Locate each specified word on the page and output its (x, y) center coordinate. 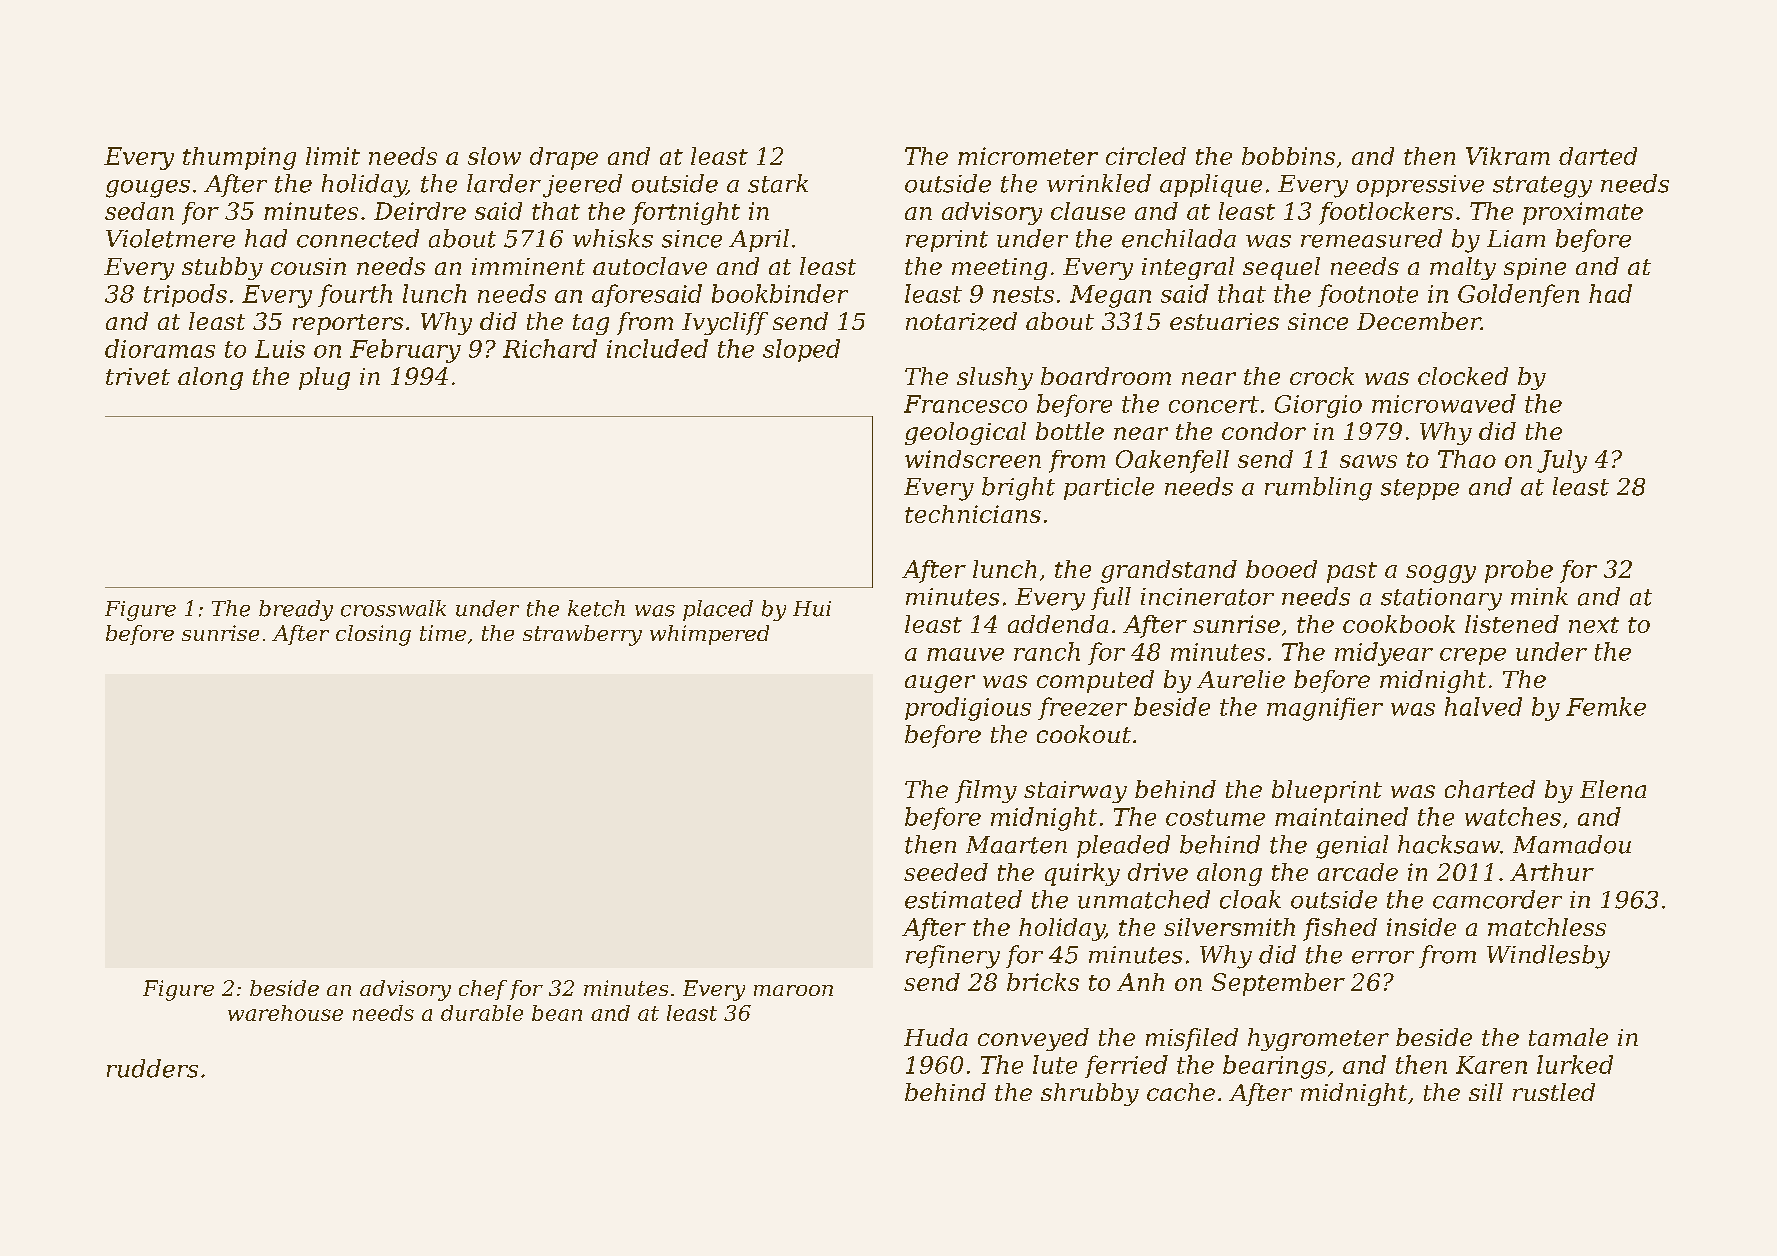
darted (1598, 156)
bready (296, 610)
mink (1539, 596)
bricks (1043, 982)
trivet (138, 376)
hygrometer (1318, 1039)
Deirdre (420, 211)
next (1594, 625)
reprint (947, 241)
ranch (1047, 651)
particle (1109, 488)
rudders (152, 1068)
